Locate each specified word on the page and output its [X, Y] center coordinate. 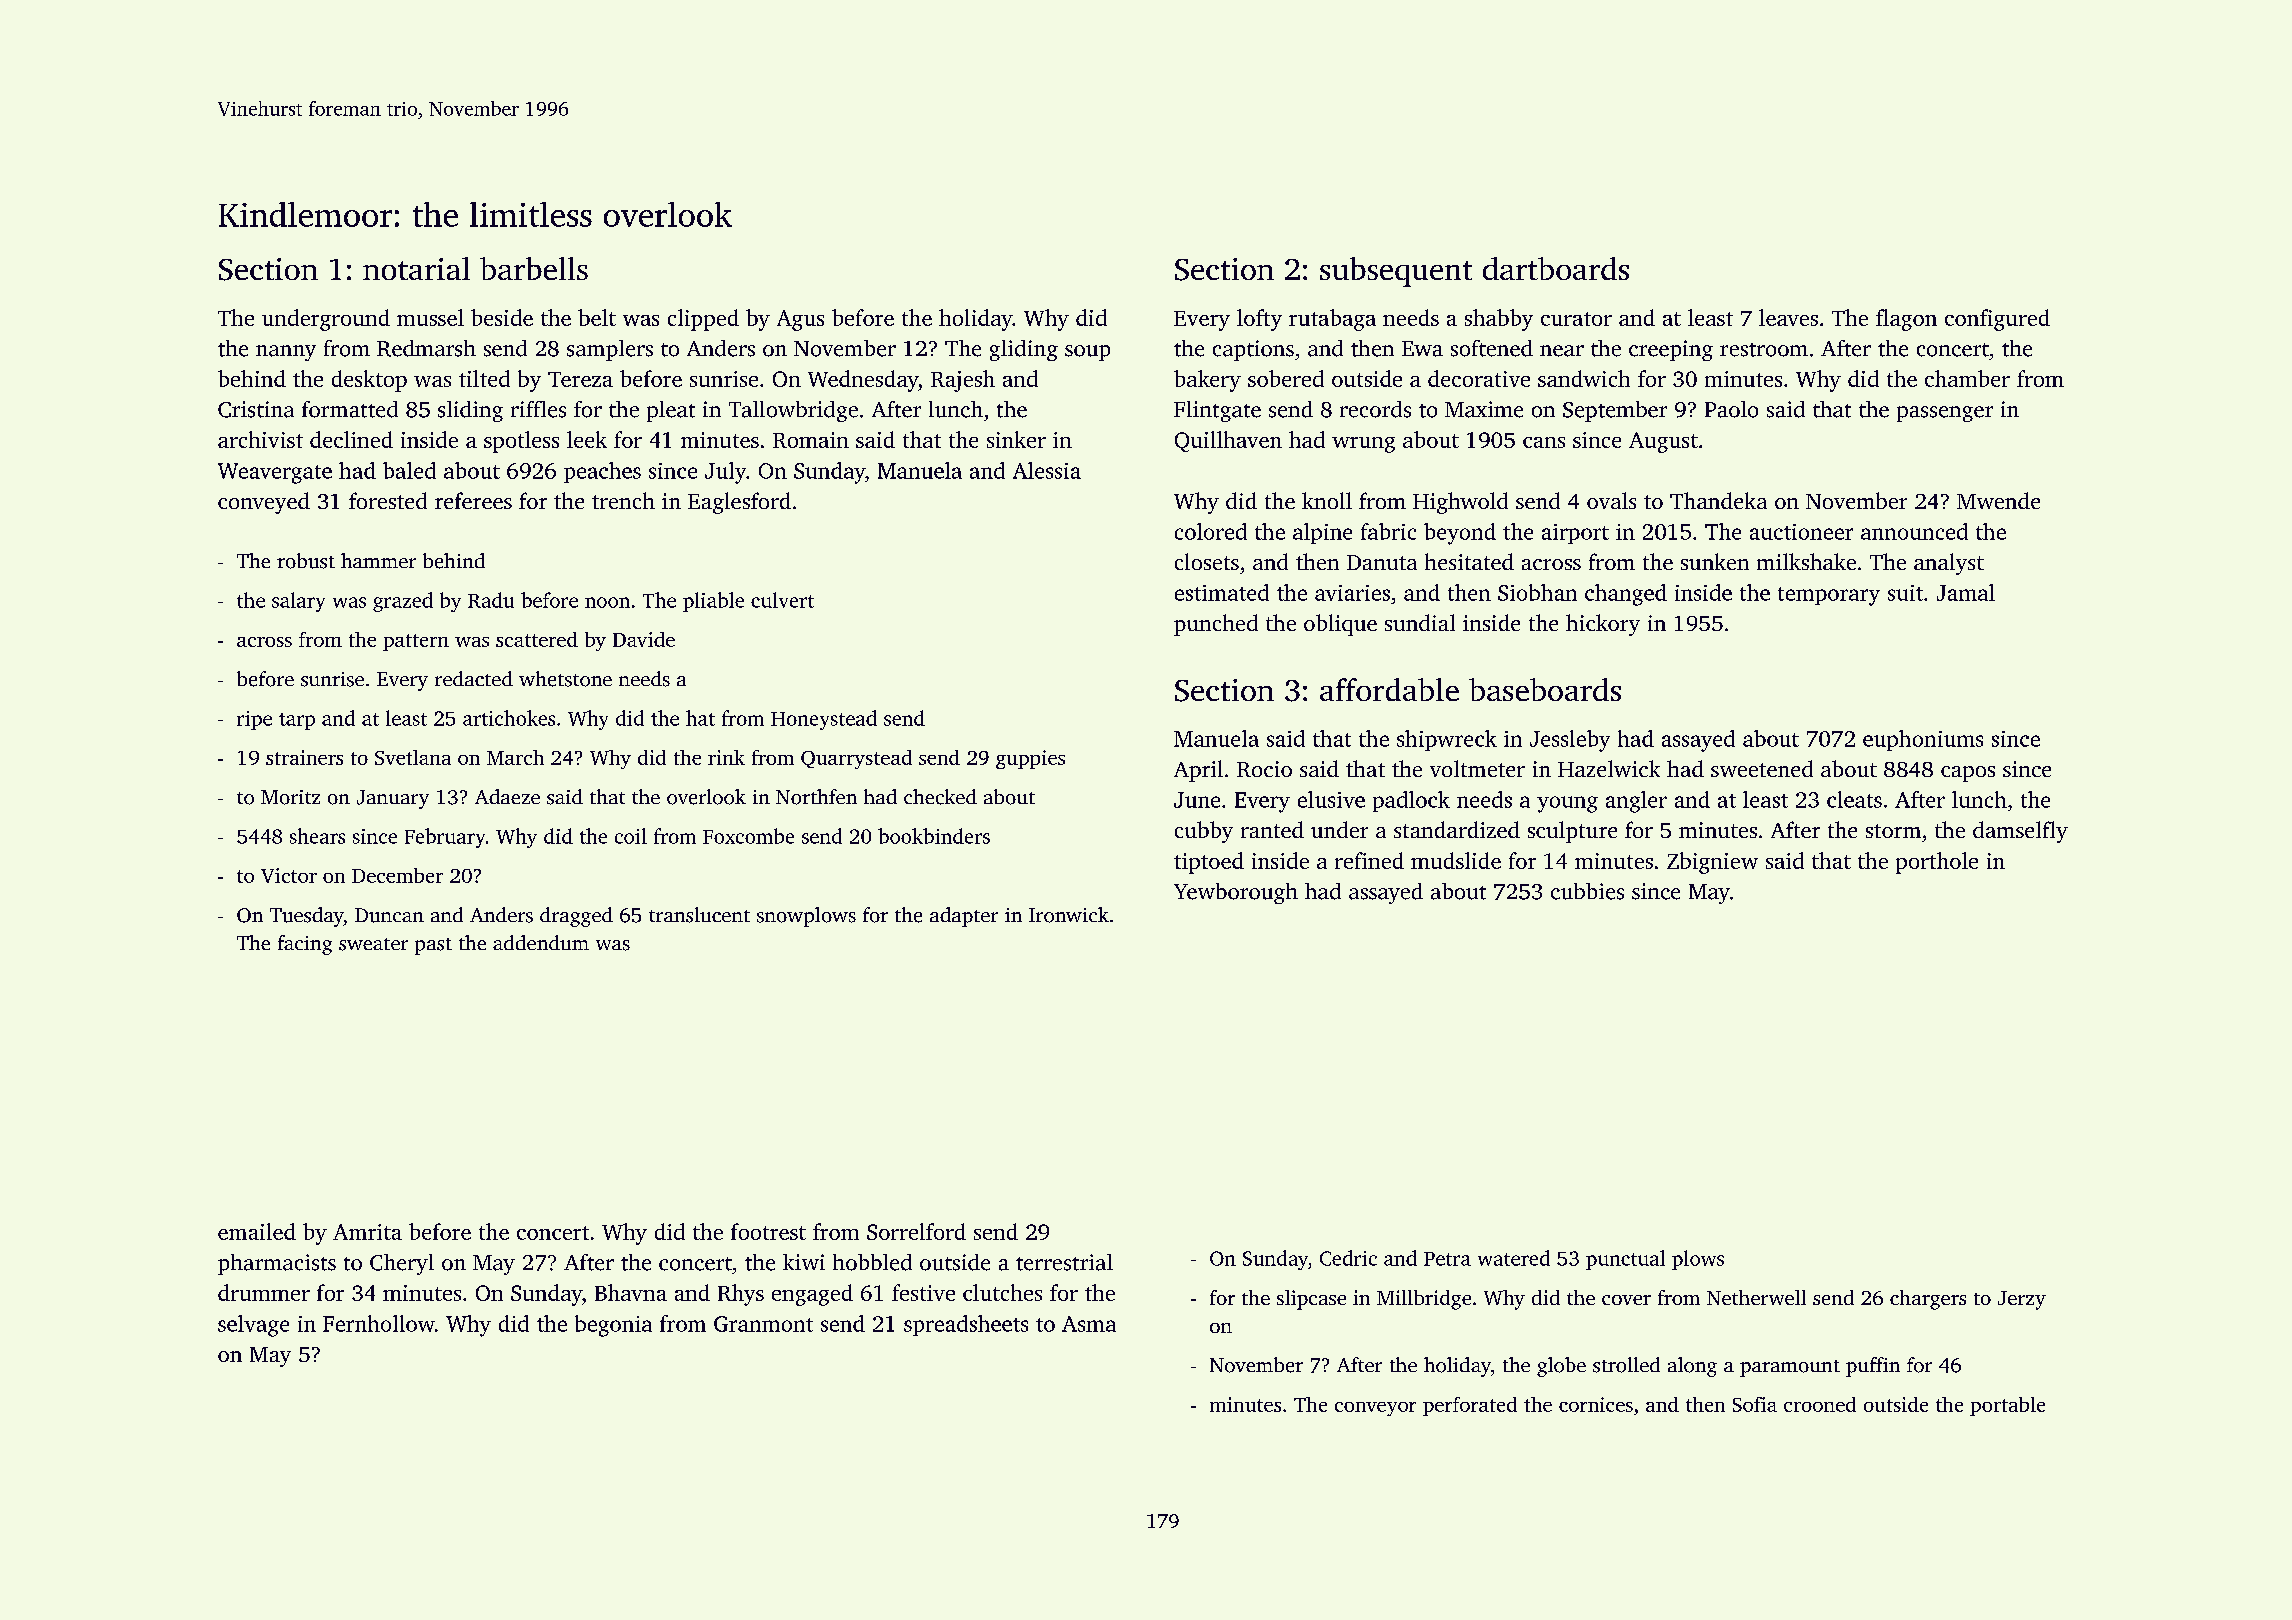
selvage [253, 1326]
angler [1636, 802]
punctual [1625, 1260]
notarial [416, 268]
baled [409, 470]
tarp [297, 721]
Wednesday [863, 381]
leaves [1788, 317]
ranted [1272, 829]
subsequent [1396, 272]
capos [1968, 774]
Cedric [1348, 1258]
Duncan [389, 915]
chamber [1967, 378]
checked [940, 797]
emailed [257, 1231]
